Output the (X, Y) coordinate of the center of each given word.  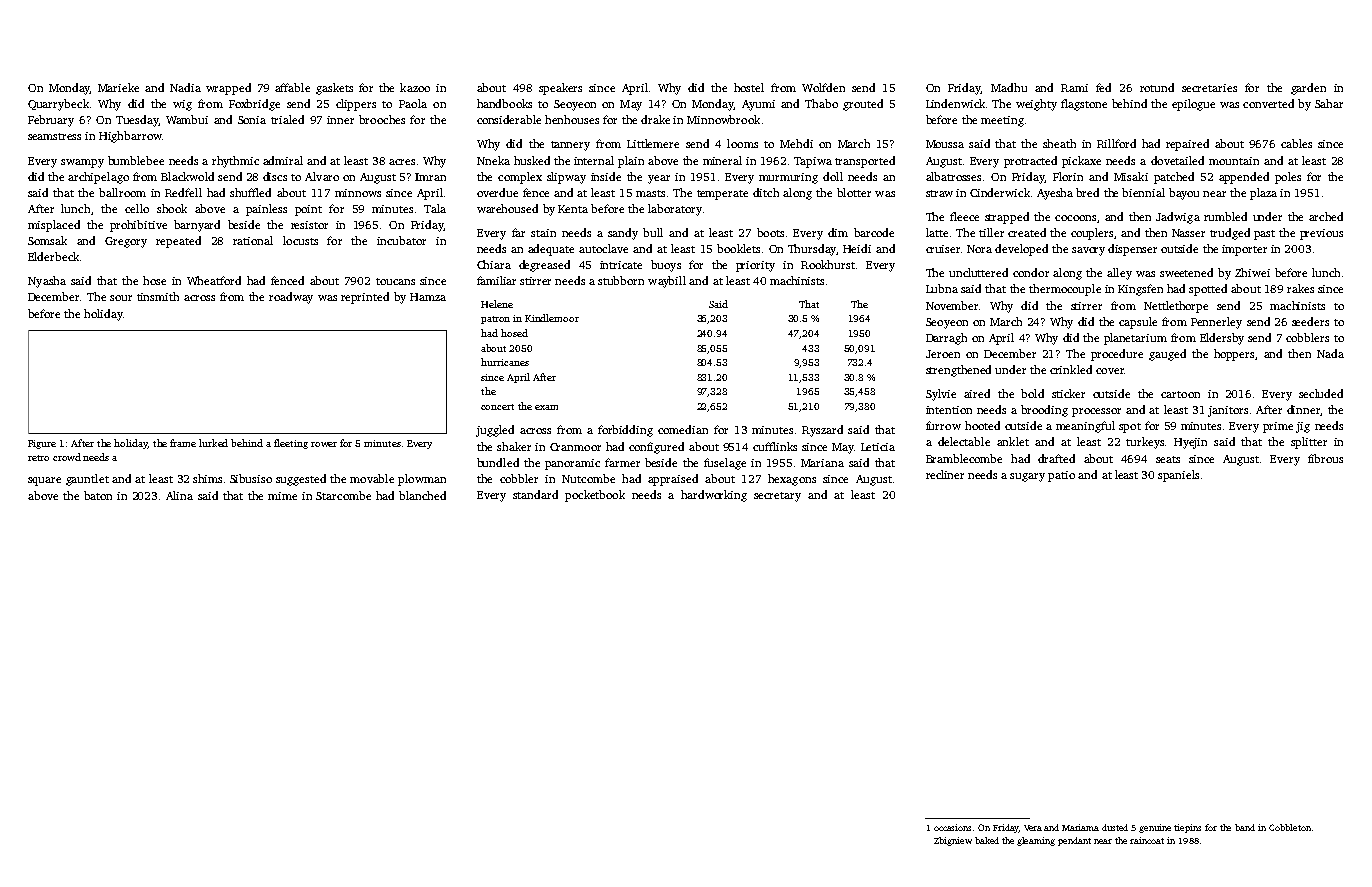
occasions (952, 827)
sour (121, 298)
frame (183, 443)
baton (98, 495)
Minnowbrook (723, 119)
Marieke (118, 87)
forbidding (625, 431)
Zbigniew (953, 841)
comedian (683, 429)
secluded (1321, 393)
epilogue (1193, 105)
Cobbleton (1290, 827)
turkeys (1145, 443)
